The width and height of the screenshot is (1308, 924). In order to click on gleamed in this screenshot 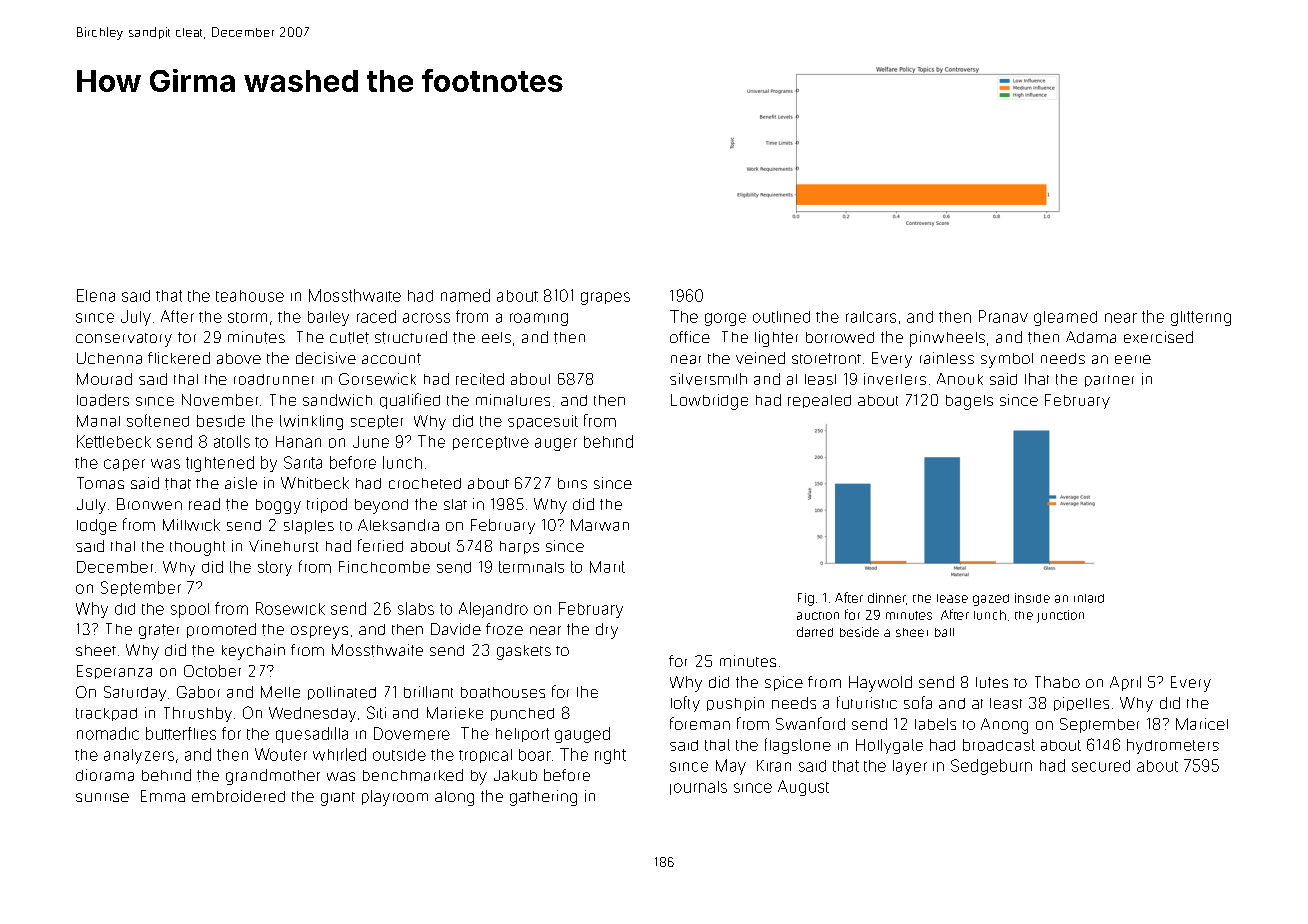, I will do `click(1065, 318)`.
